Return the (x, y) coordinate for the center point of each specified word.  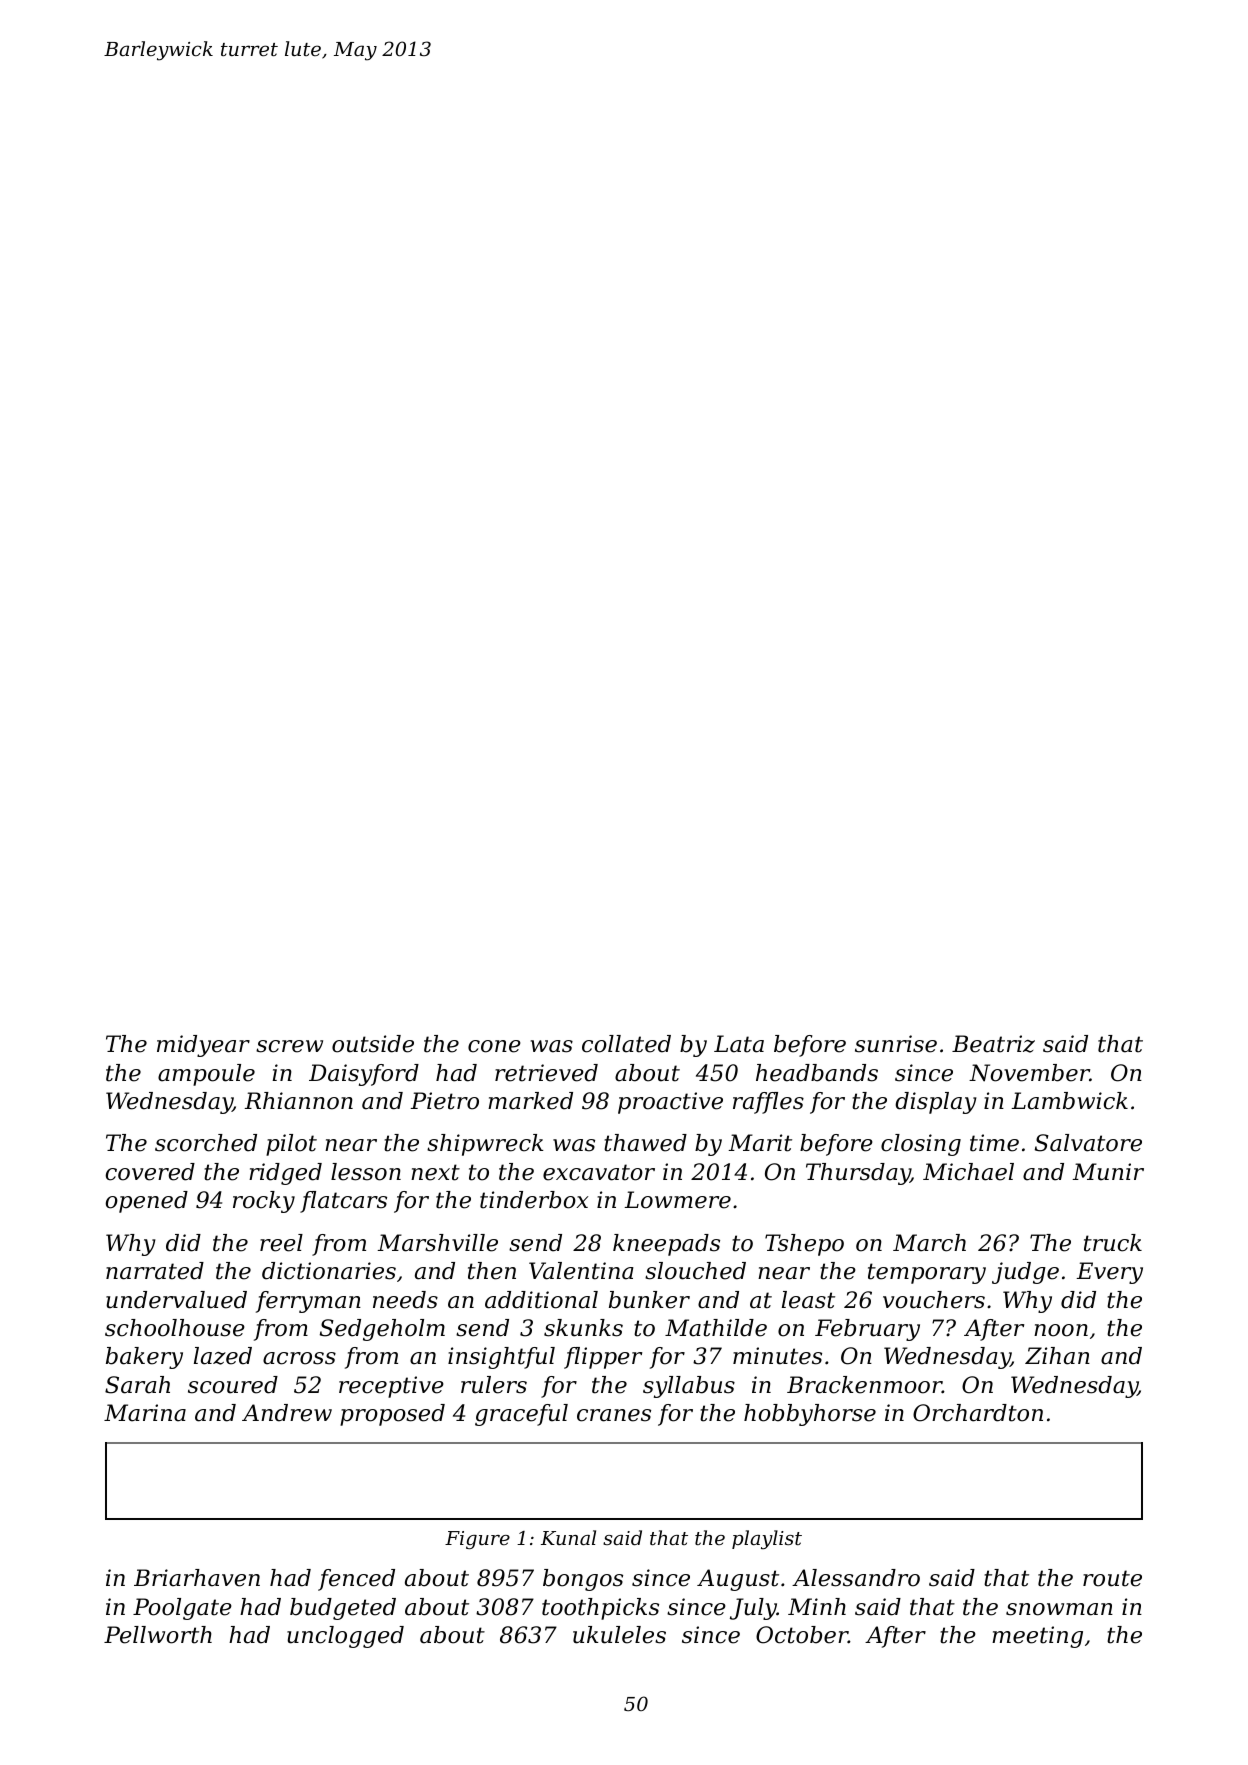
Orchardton (978, 1413)
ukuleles (619, 1635)
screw (289, 1046)
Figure (477, 1540)
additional (541, 1300)
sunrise (896, 1044)
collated (626, 1044)
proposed (392, 1415)
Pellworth (158, 1635)
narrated (155, 1271)
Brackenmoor (864, 1385)
